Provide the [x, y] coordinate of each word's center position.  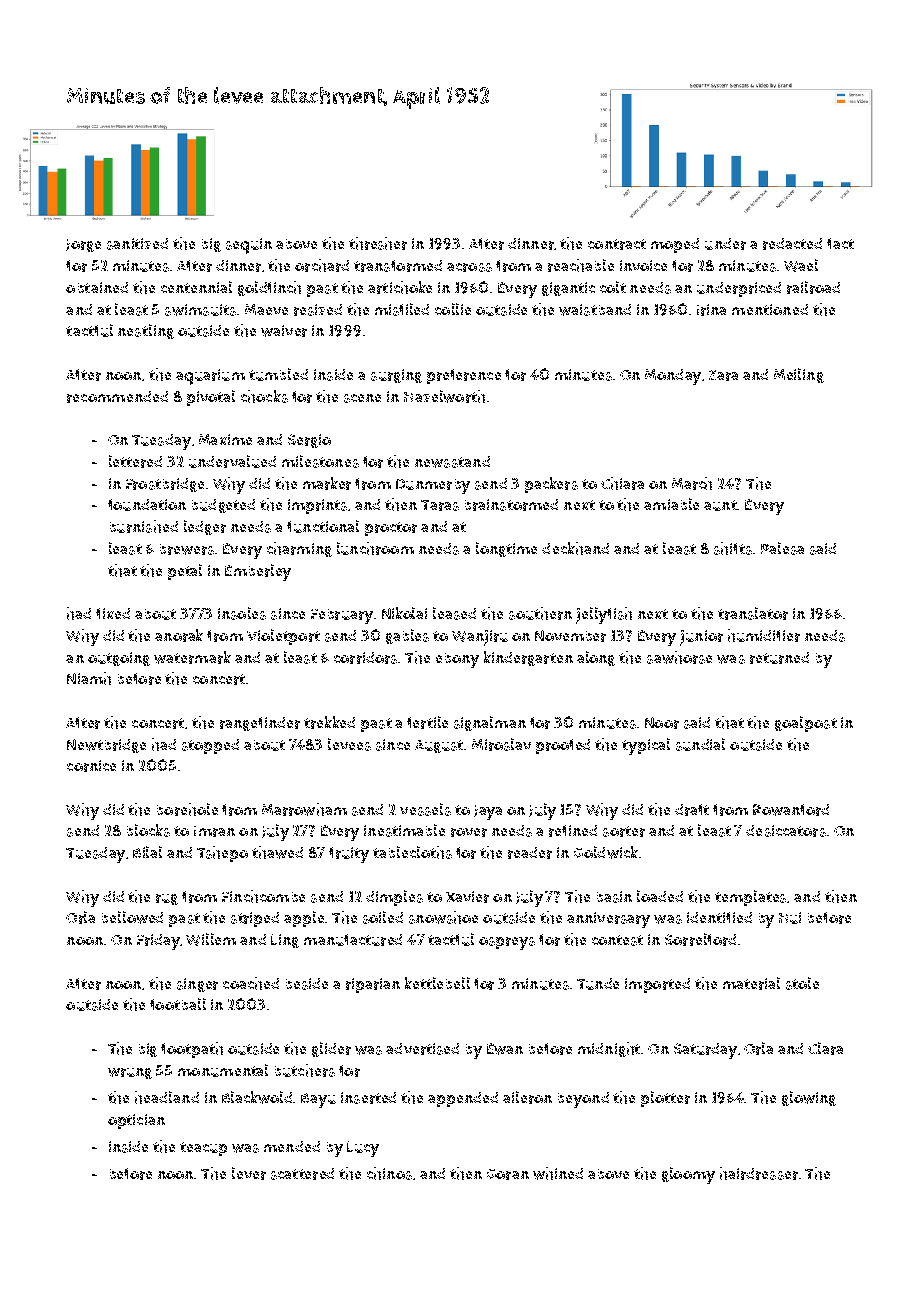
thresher [378, 243]
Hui [790, 918]
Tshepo [222, 854]
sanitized [137, 244]
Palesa [782, 548]
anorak [179, 635]
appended [463, 1099]
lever [249, 1173]
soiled [383, 917]
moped [675, 245]
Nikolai [404, 613]
